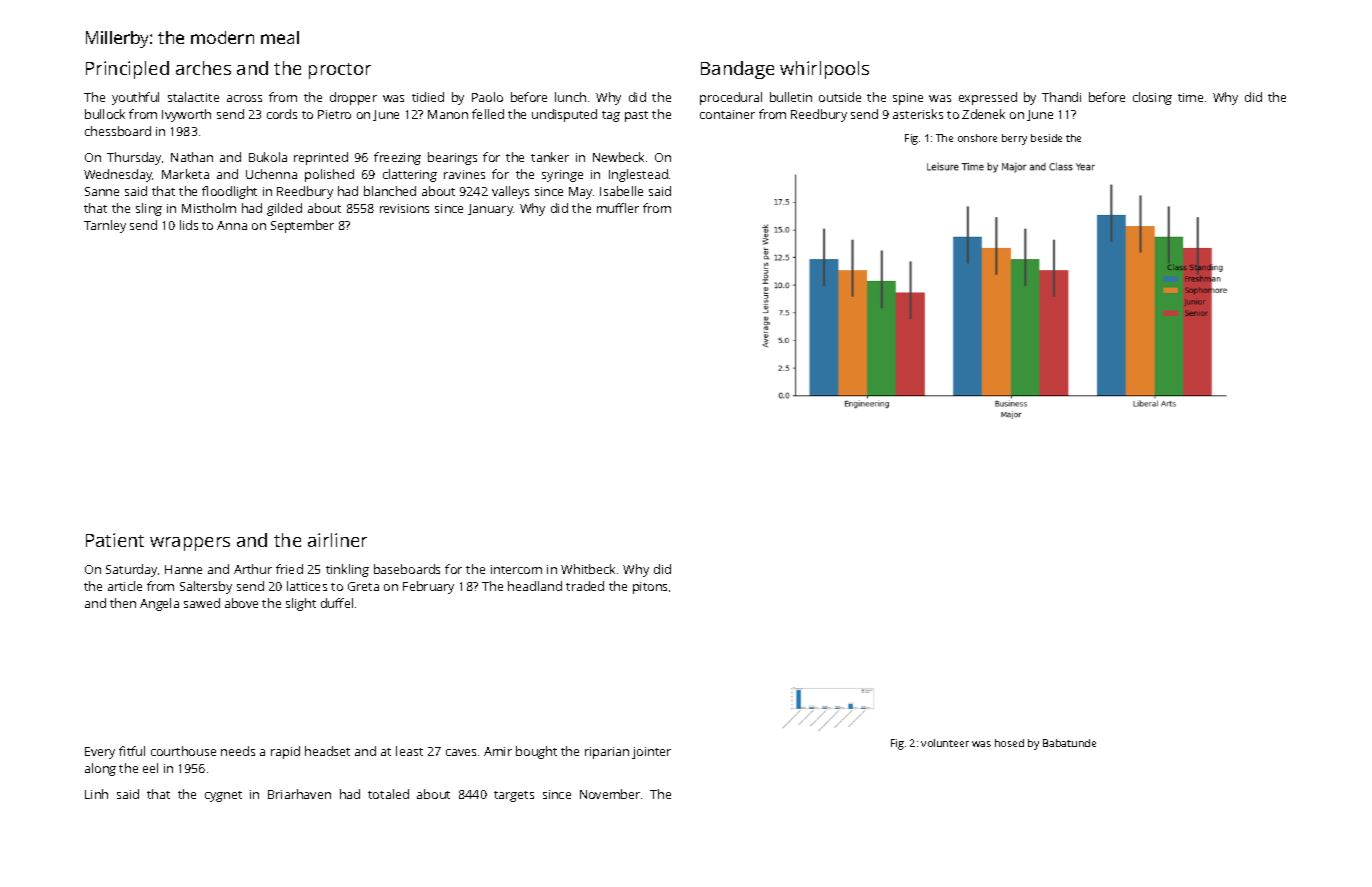 Image resolution: width=1372 pixels, height=887 pixels. Describe the element at coordinates (183, 569) in the screenshot. I see `Hanne` at that location.
